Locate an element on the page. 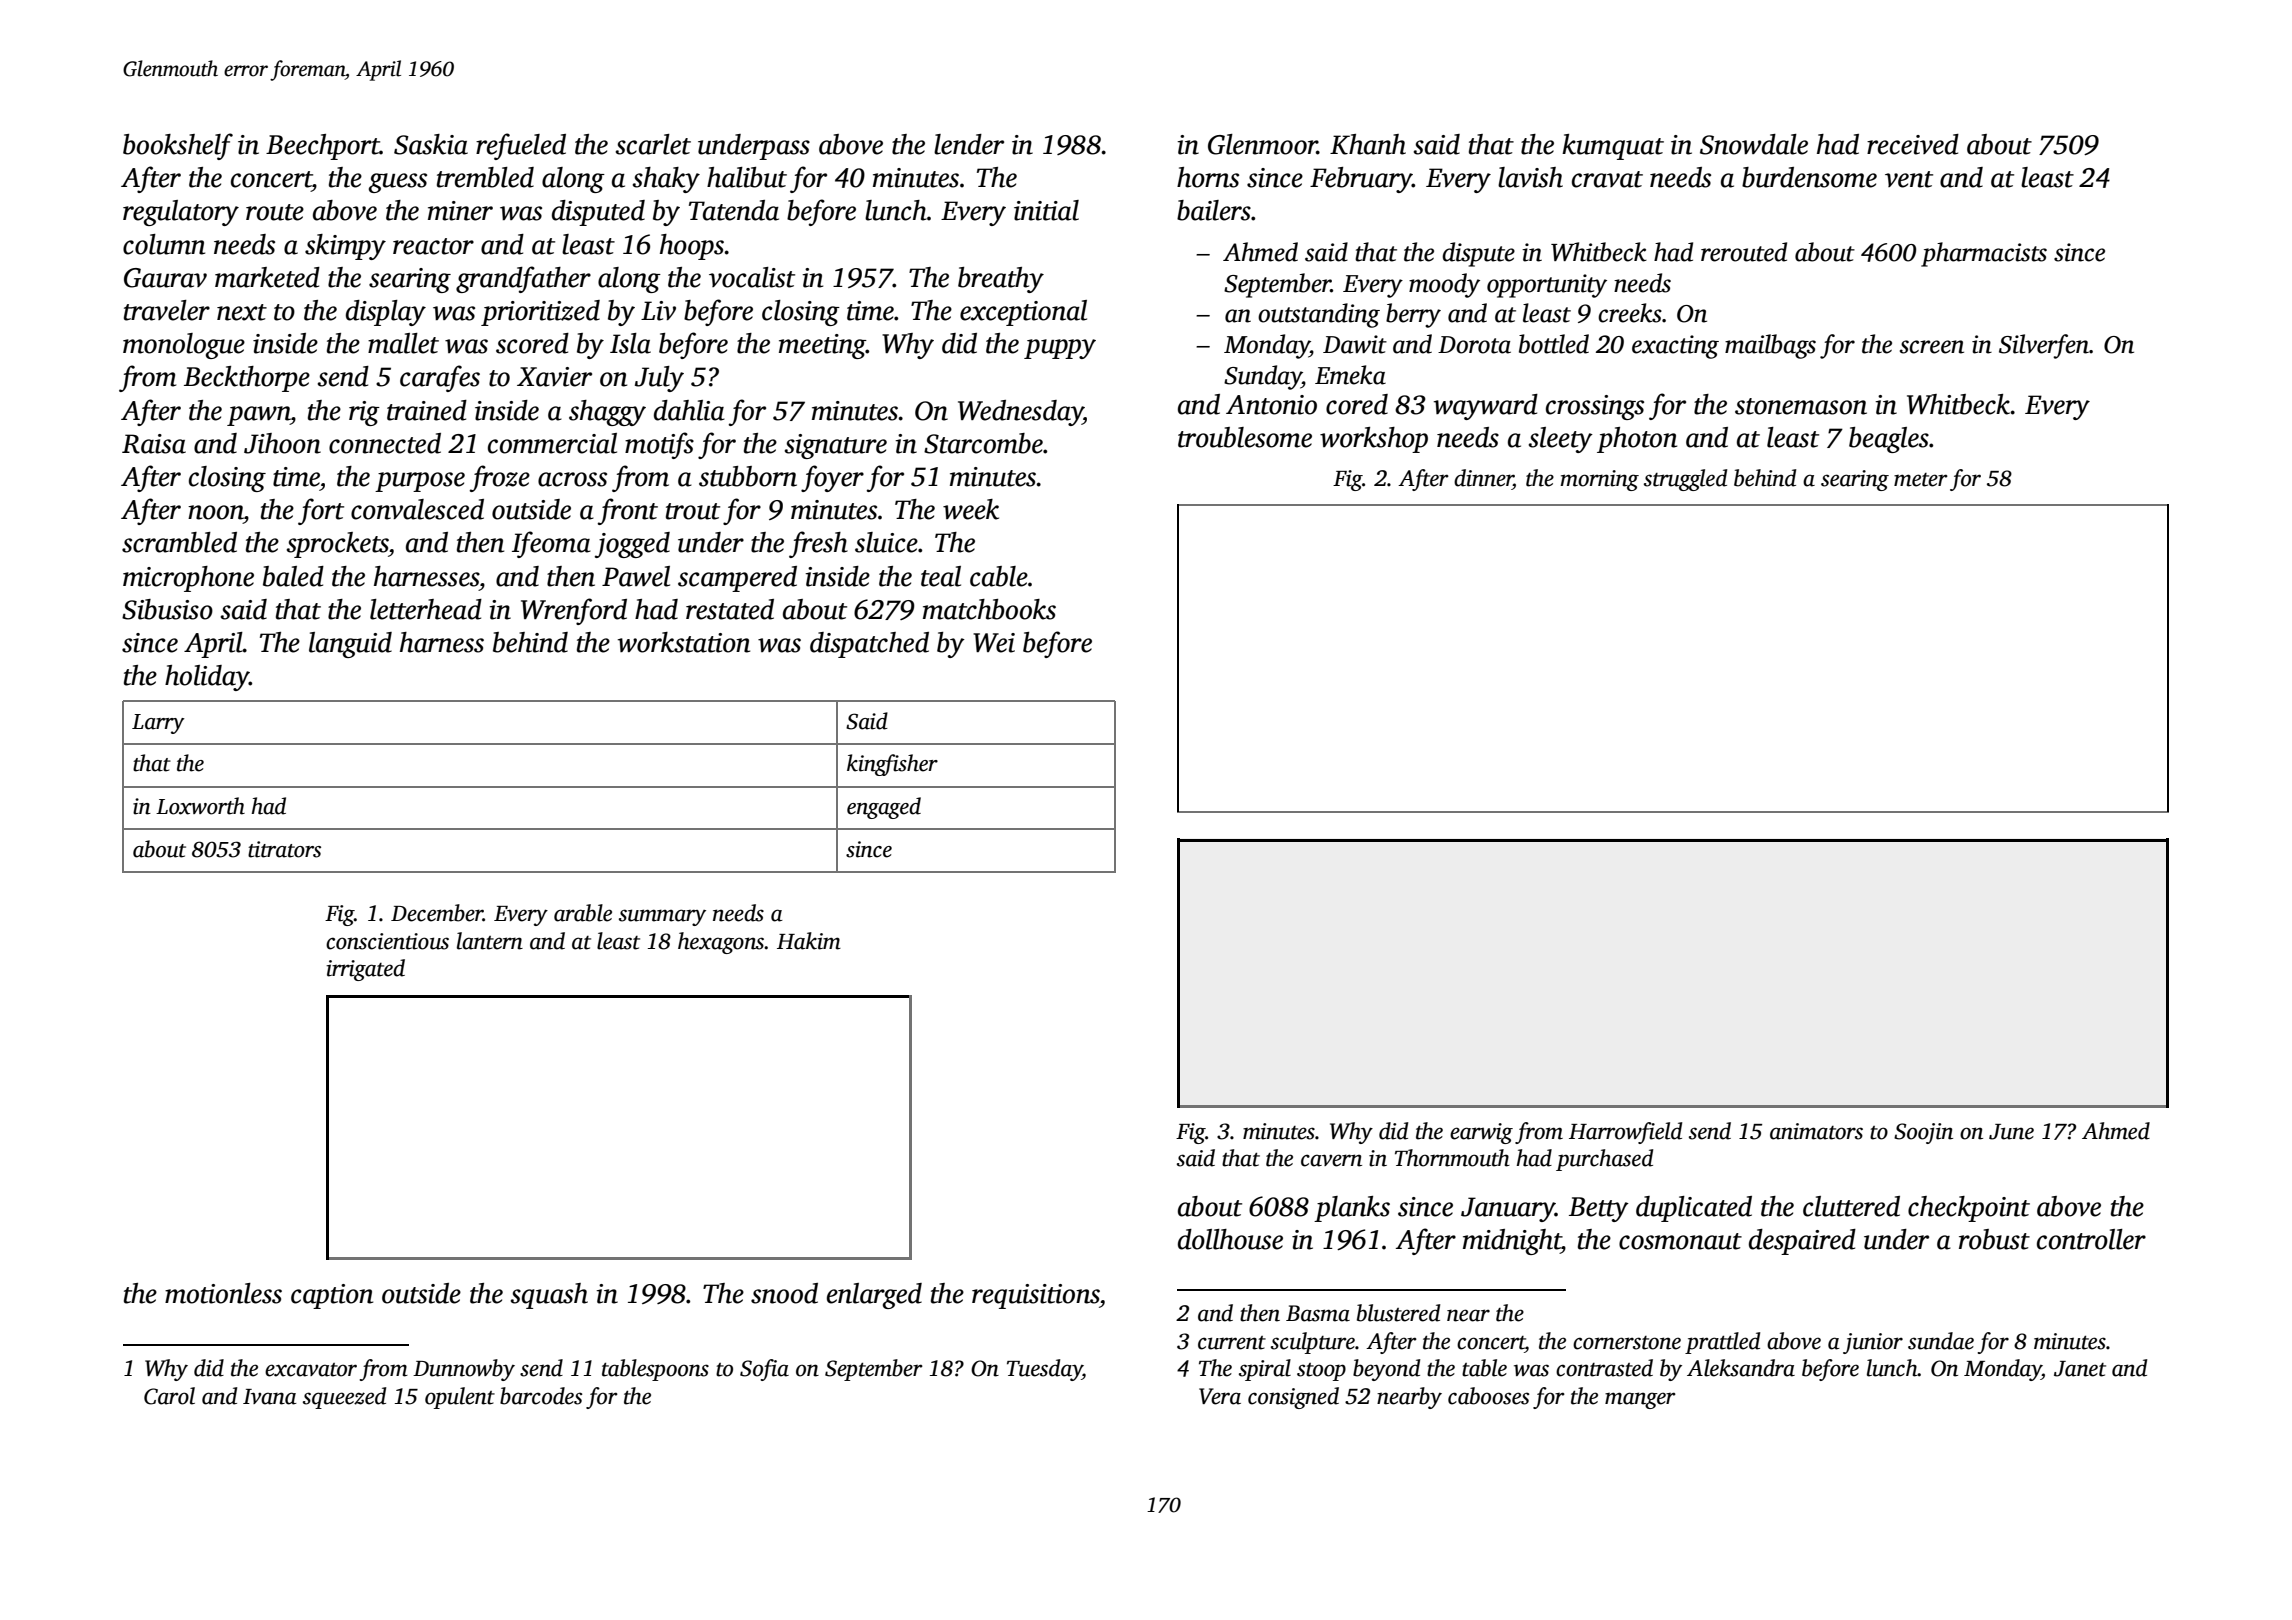 The height and width of the image is (1620, 2292). refueled is located at coordinates (521, 146).
